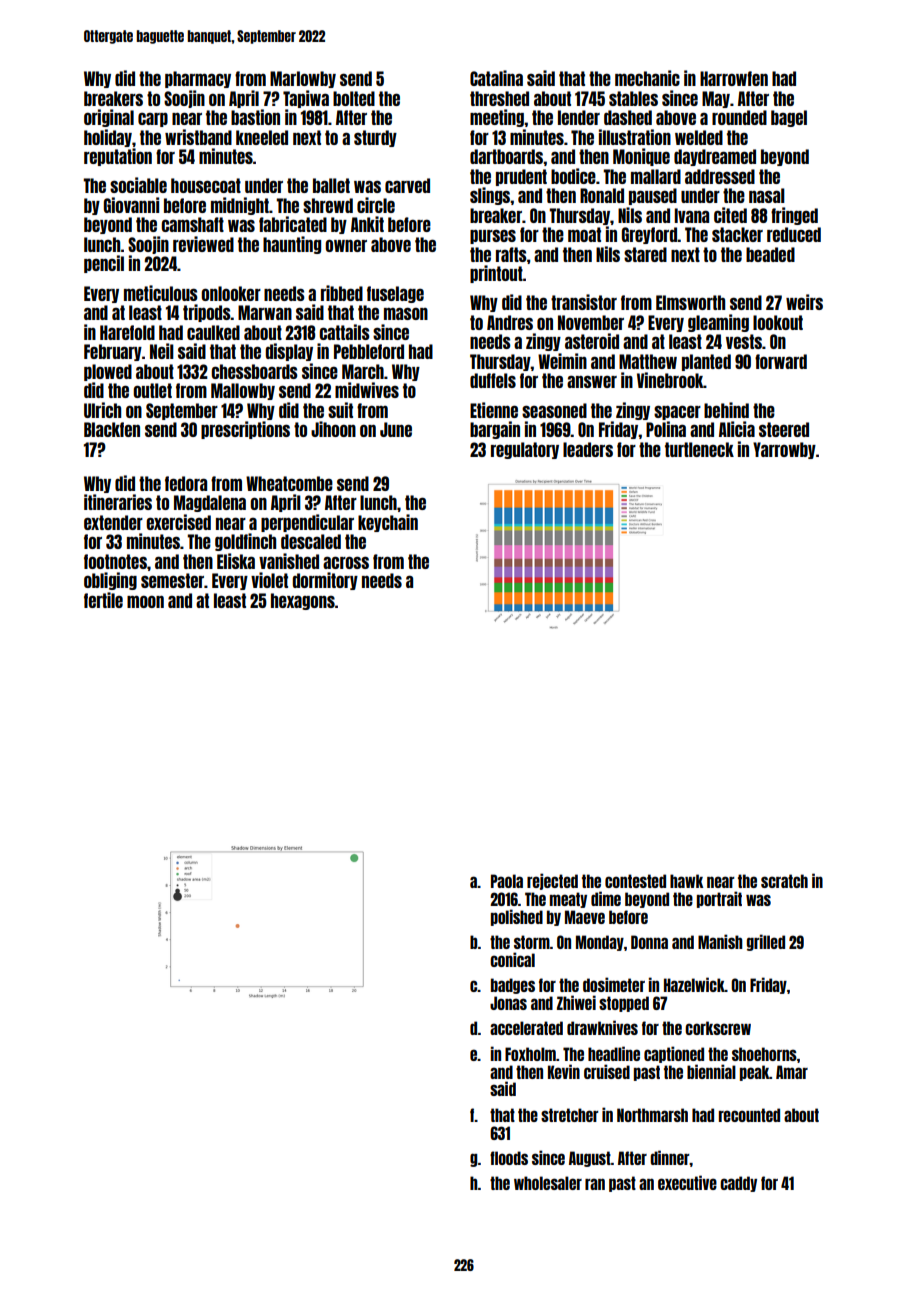 The width and height of the screenshot is (908, 1316). I want to click on hexagons, so click(303, 601).
